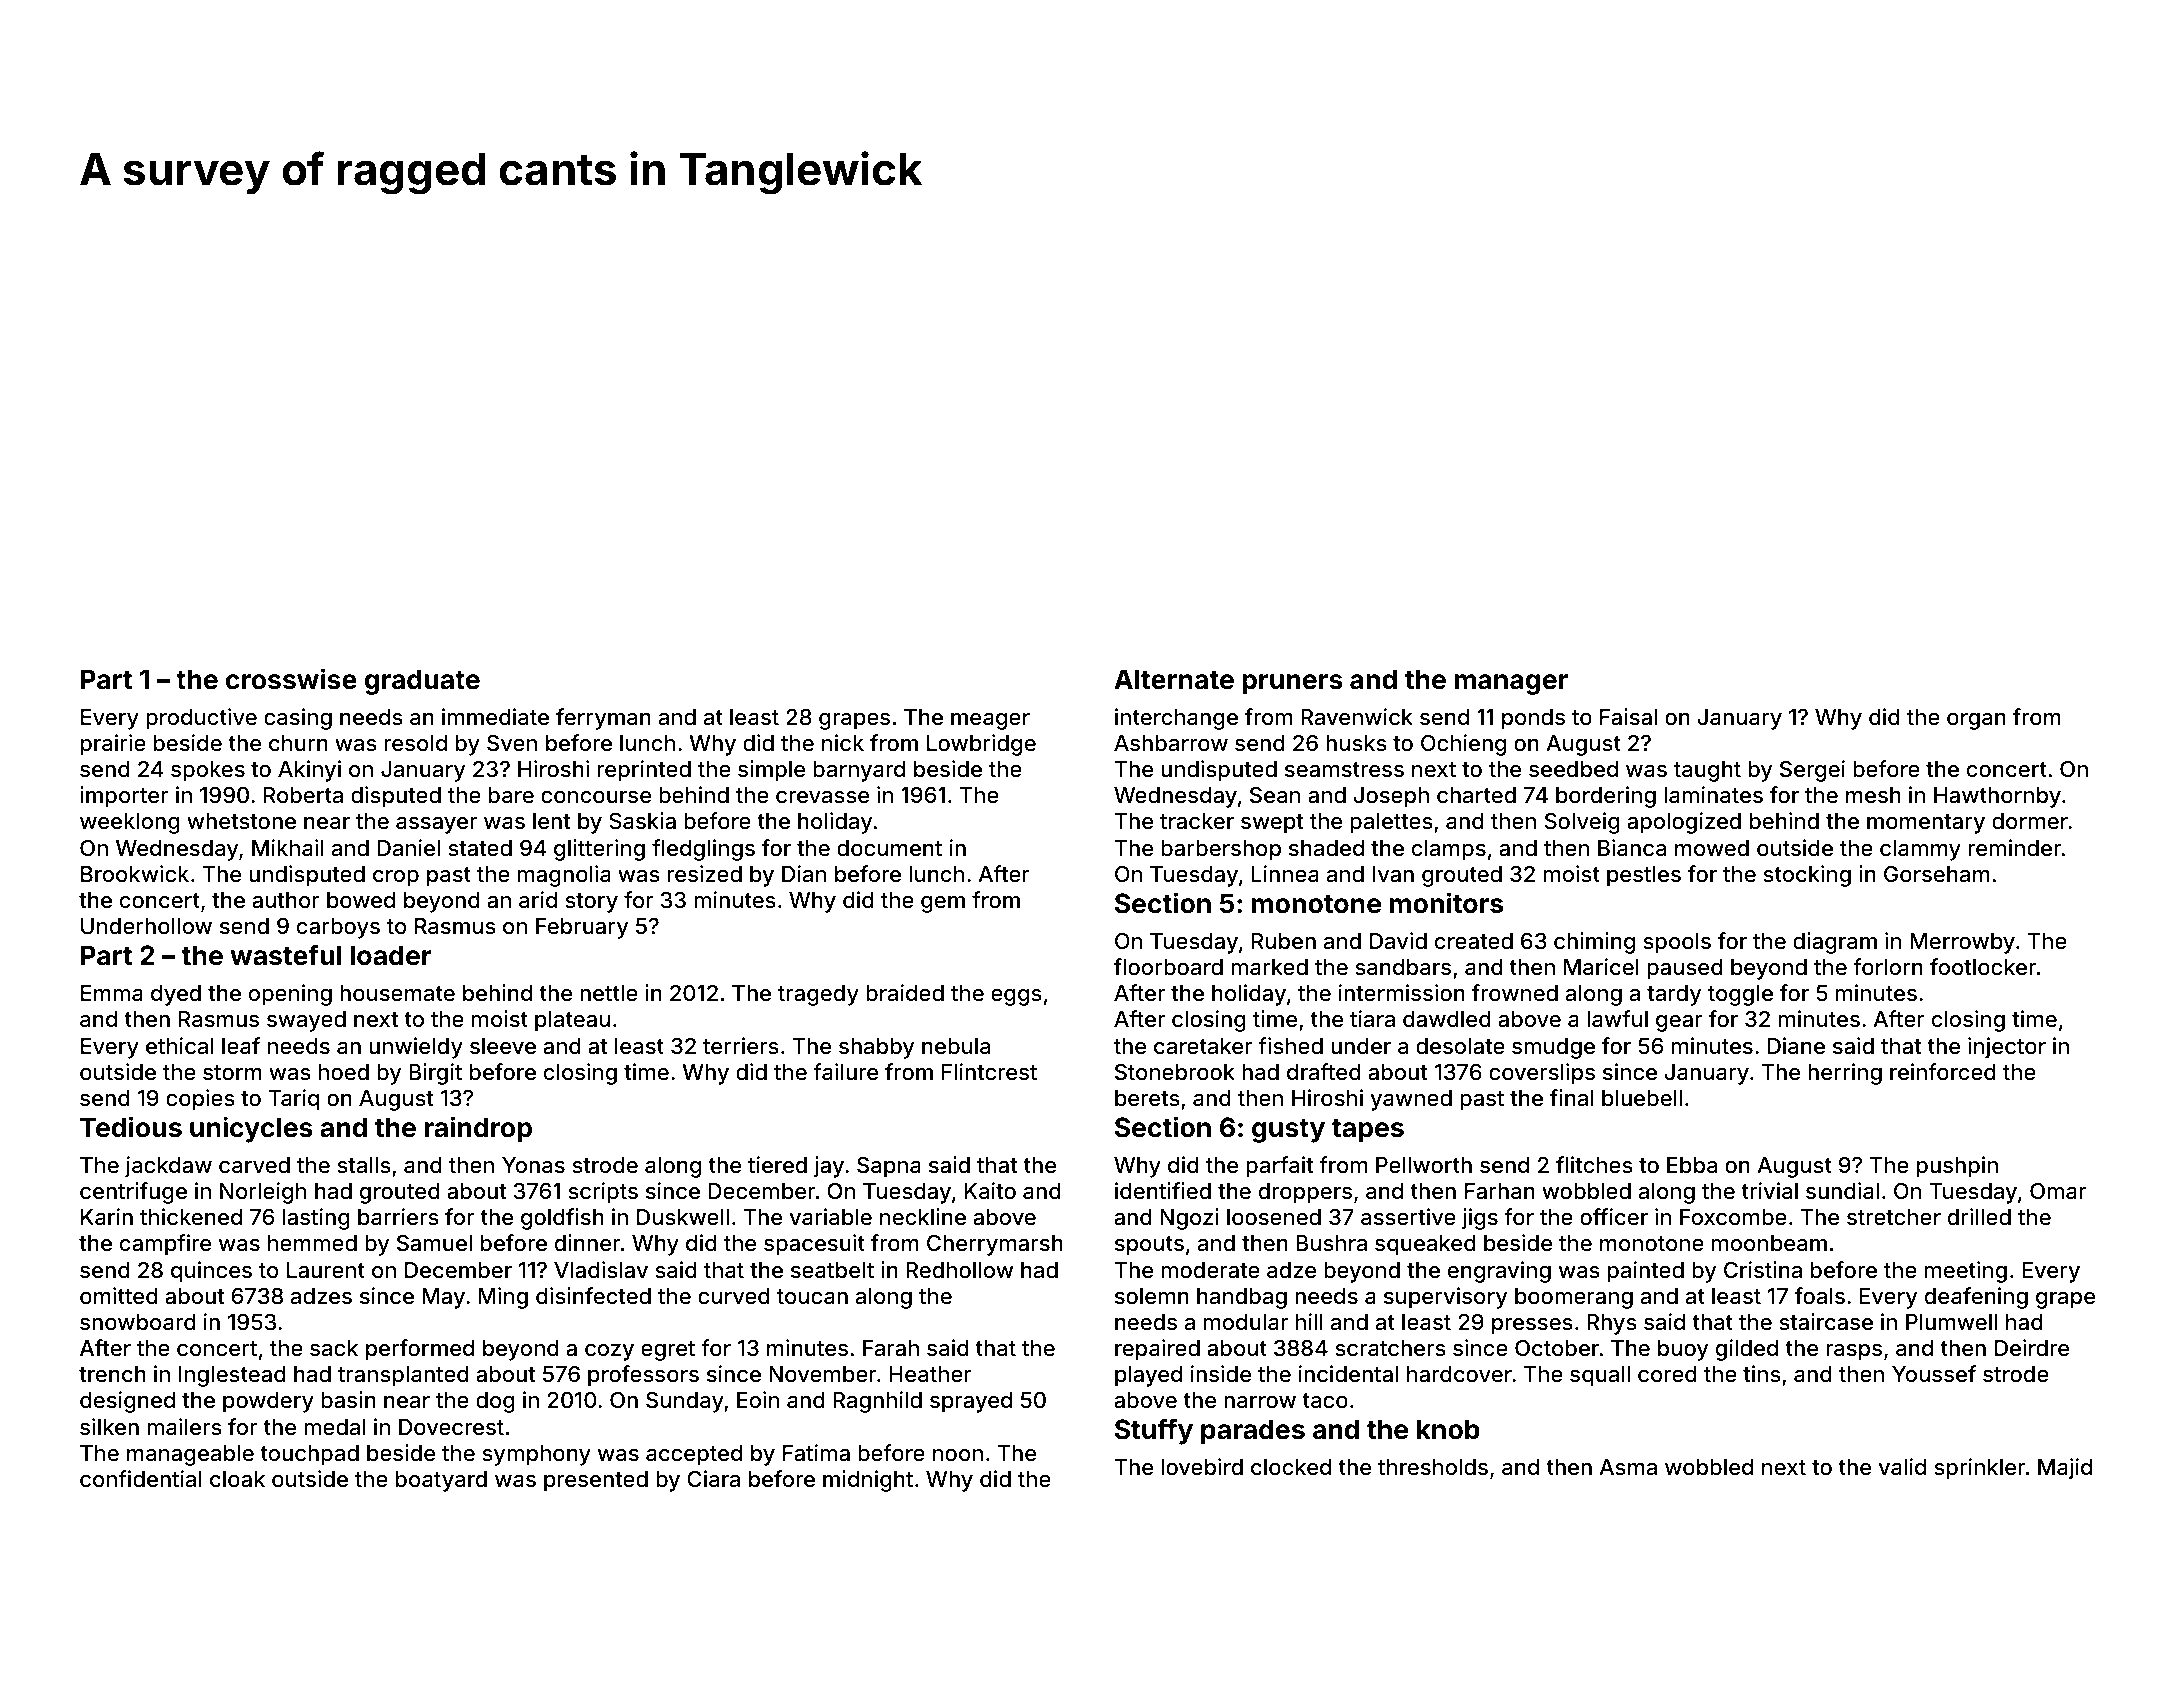 This image has height=1683, width=2178. I want to click on clammy, so click(1920, 850).
